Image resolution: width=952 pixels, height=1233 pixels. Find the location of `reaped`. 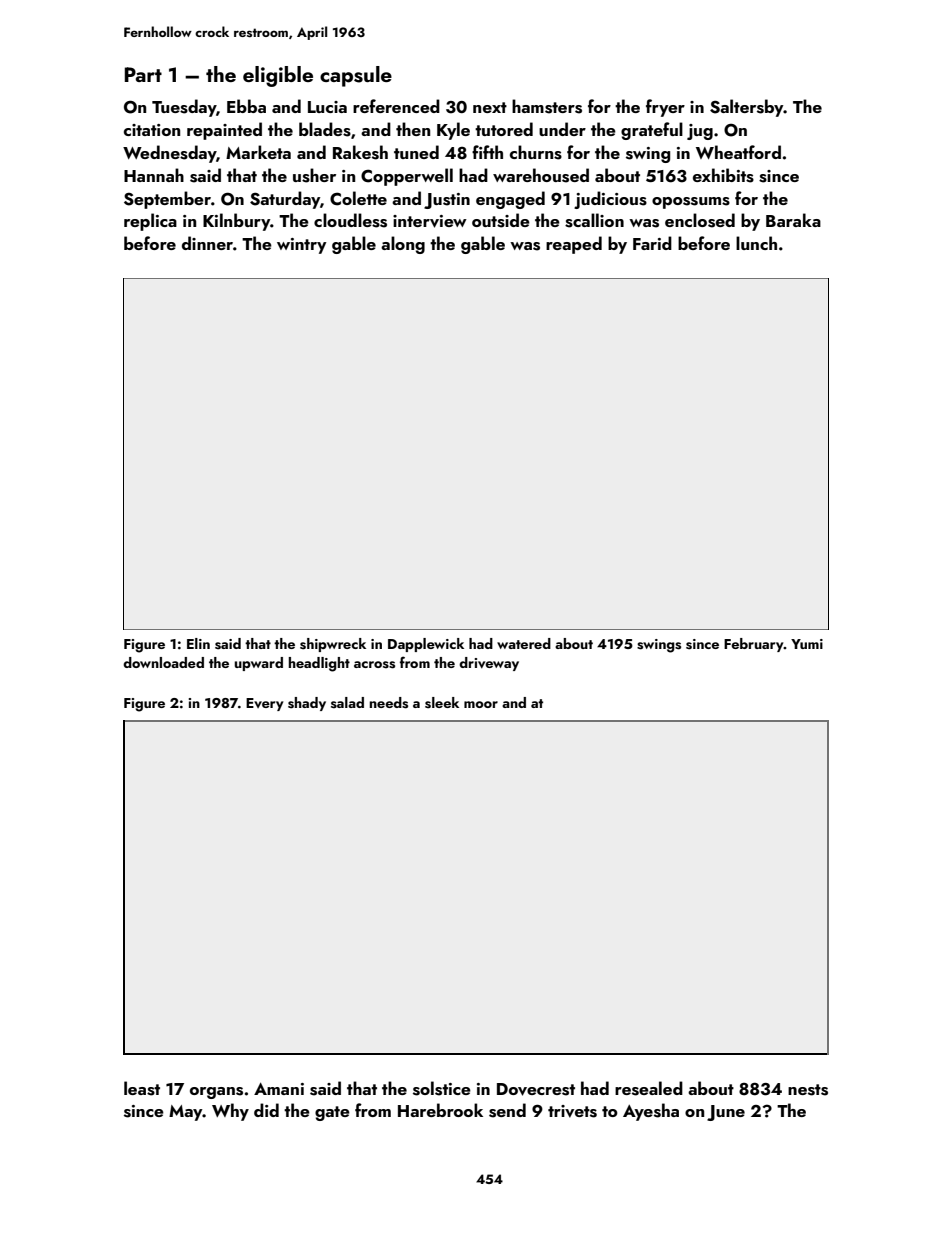

reaped is located at coordinates (574, 245).
